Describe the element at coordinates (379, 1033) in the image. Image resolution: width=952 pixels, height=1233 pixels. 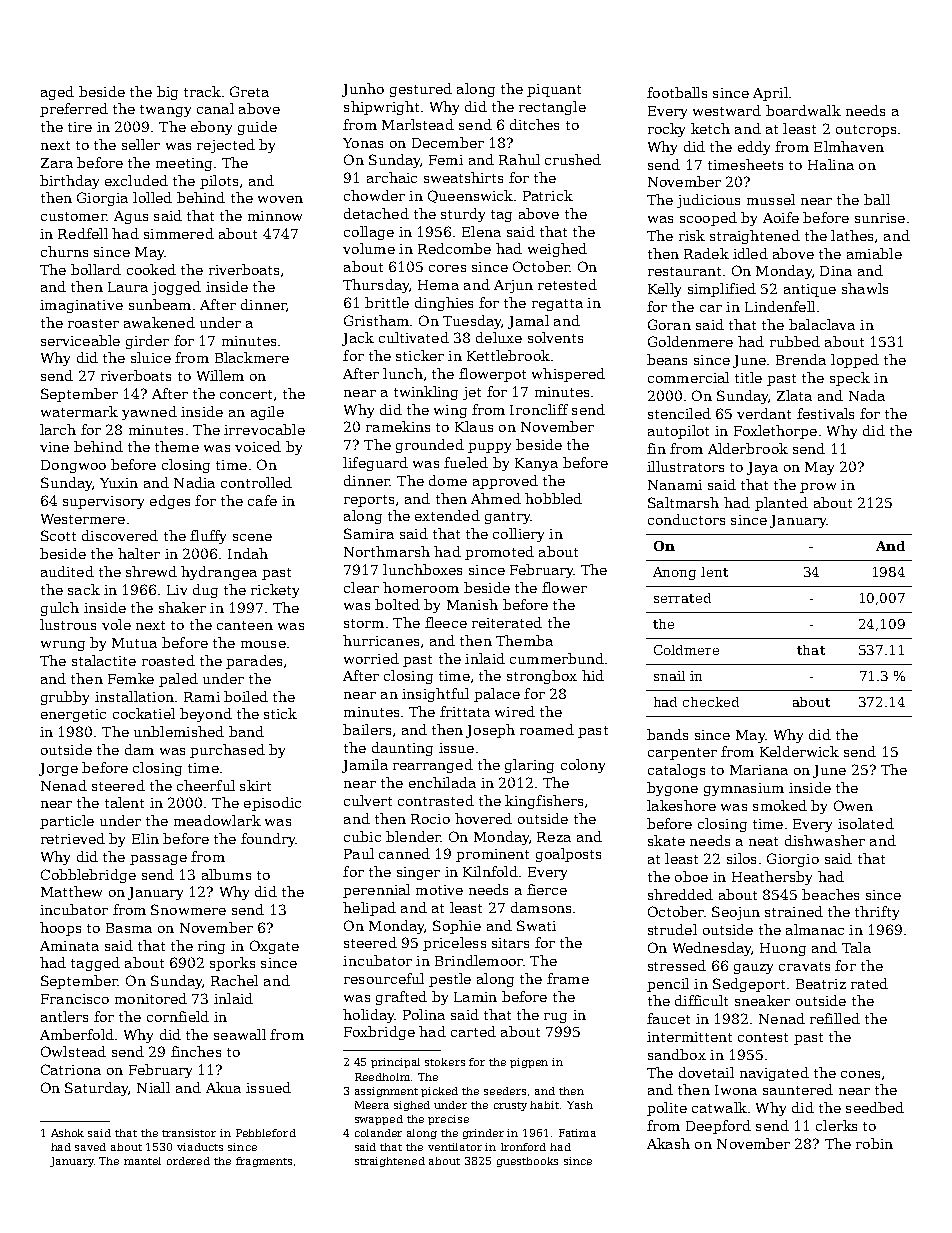
I see `Foxbridge` at that location.
